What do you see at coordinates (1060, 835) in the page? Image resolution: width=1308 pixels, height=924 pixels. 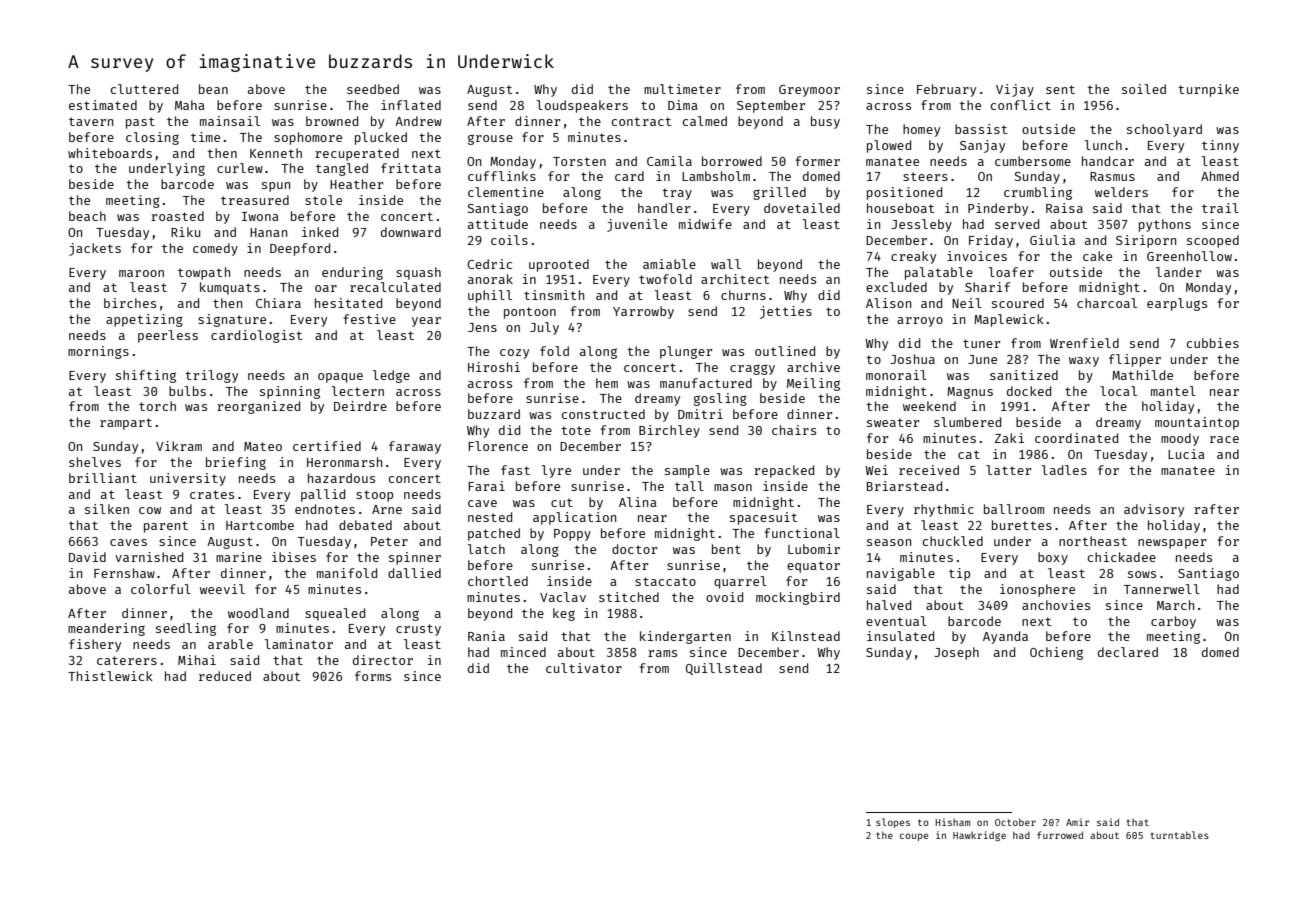 I see `furrowed` at bounding box center [1060, 835].
